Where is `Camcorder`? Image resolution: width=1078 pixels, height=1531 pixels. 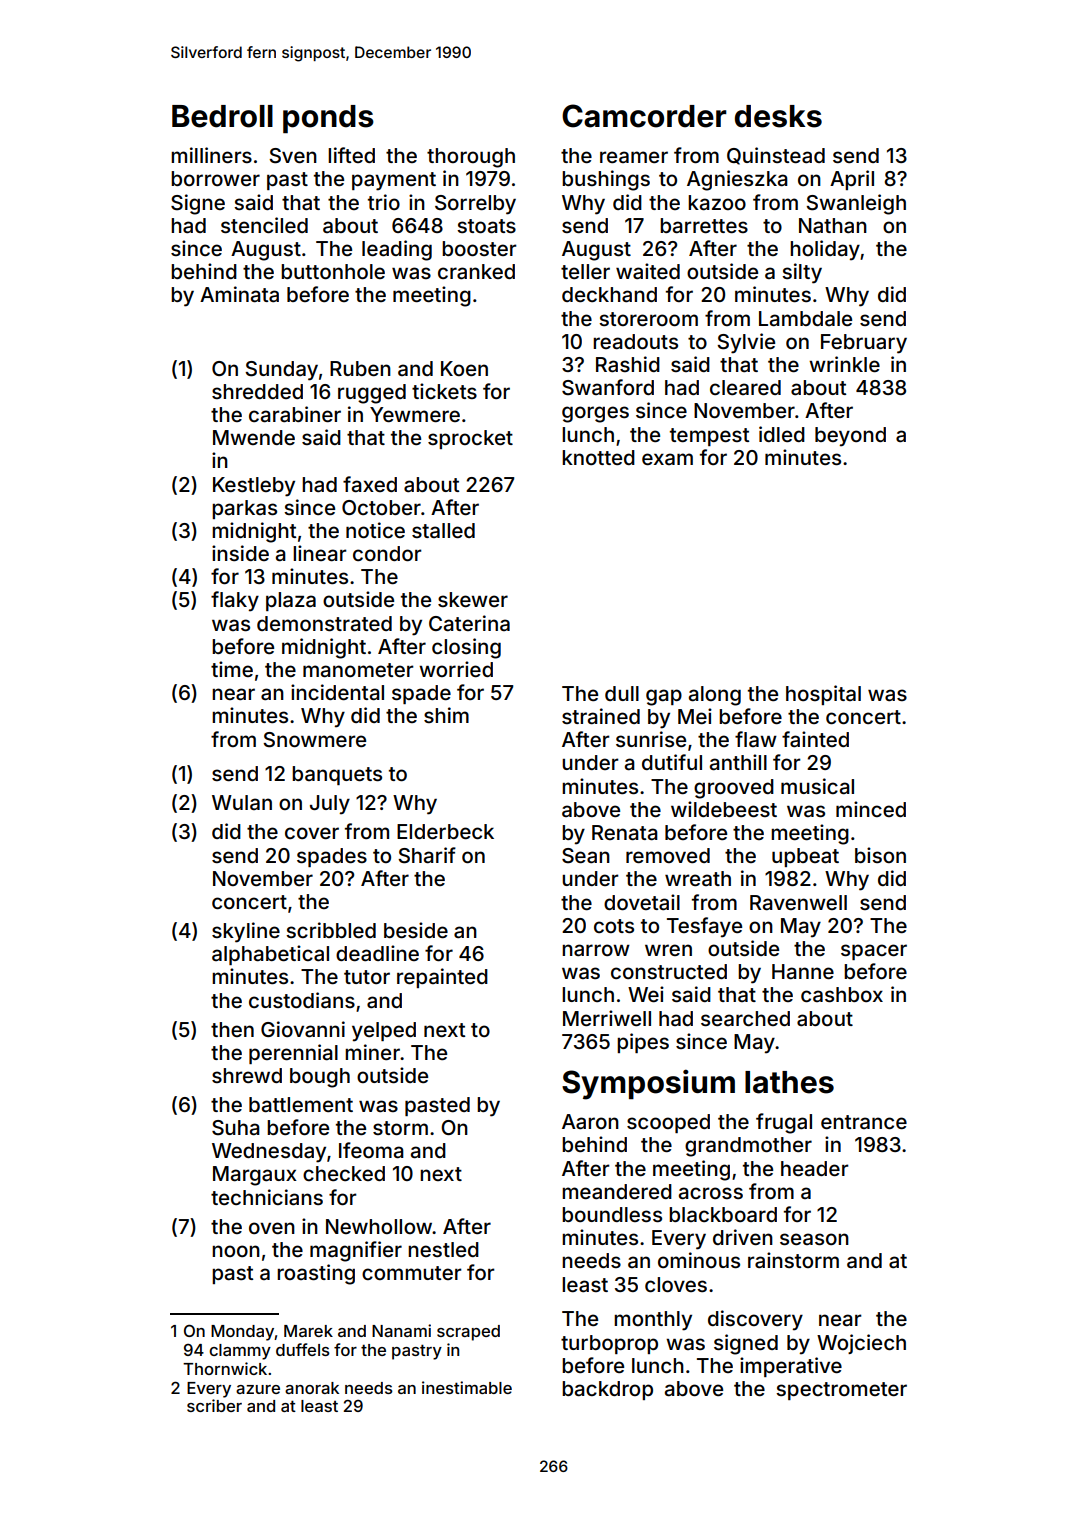 Camcorder is located at coordinates (644, 116).
